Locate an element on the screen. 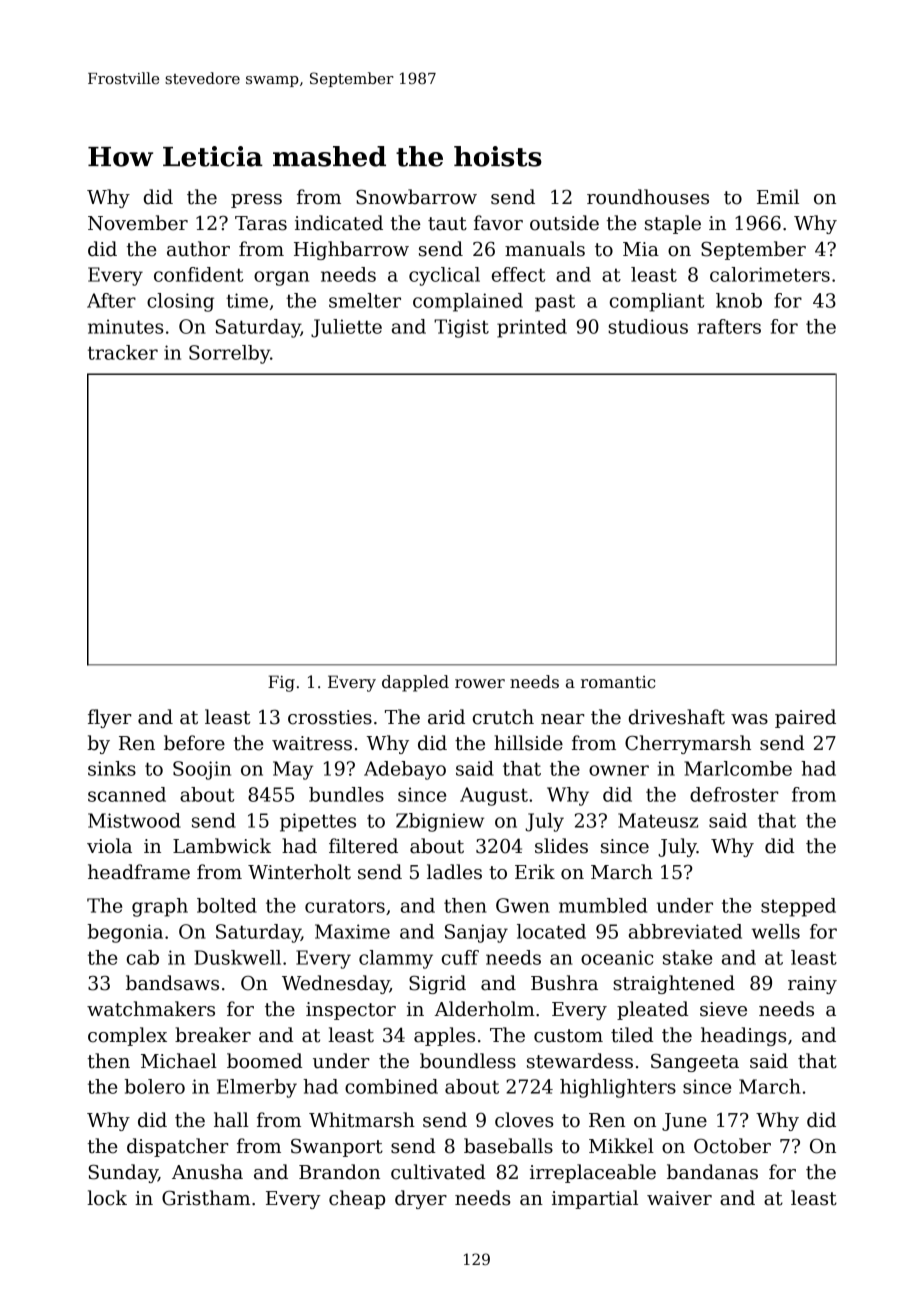 The image size is (924, 1314). impartial is located at coordinates (595, 1199).
